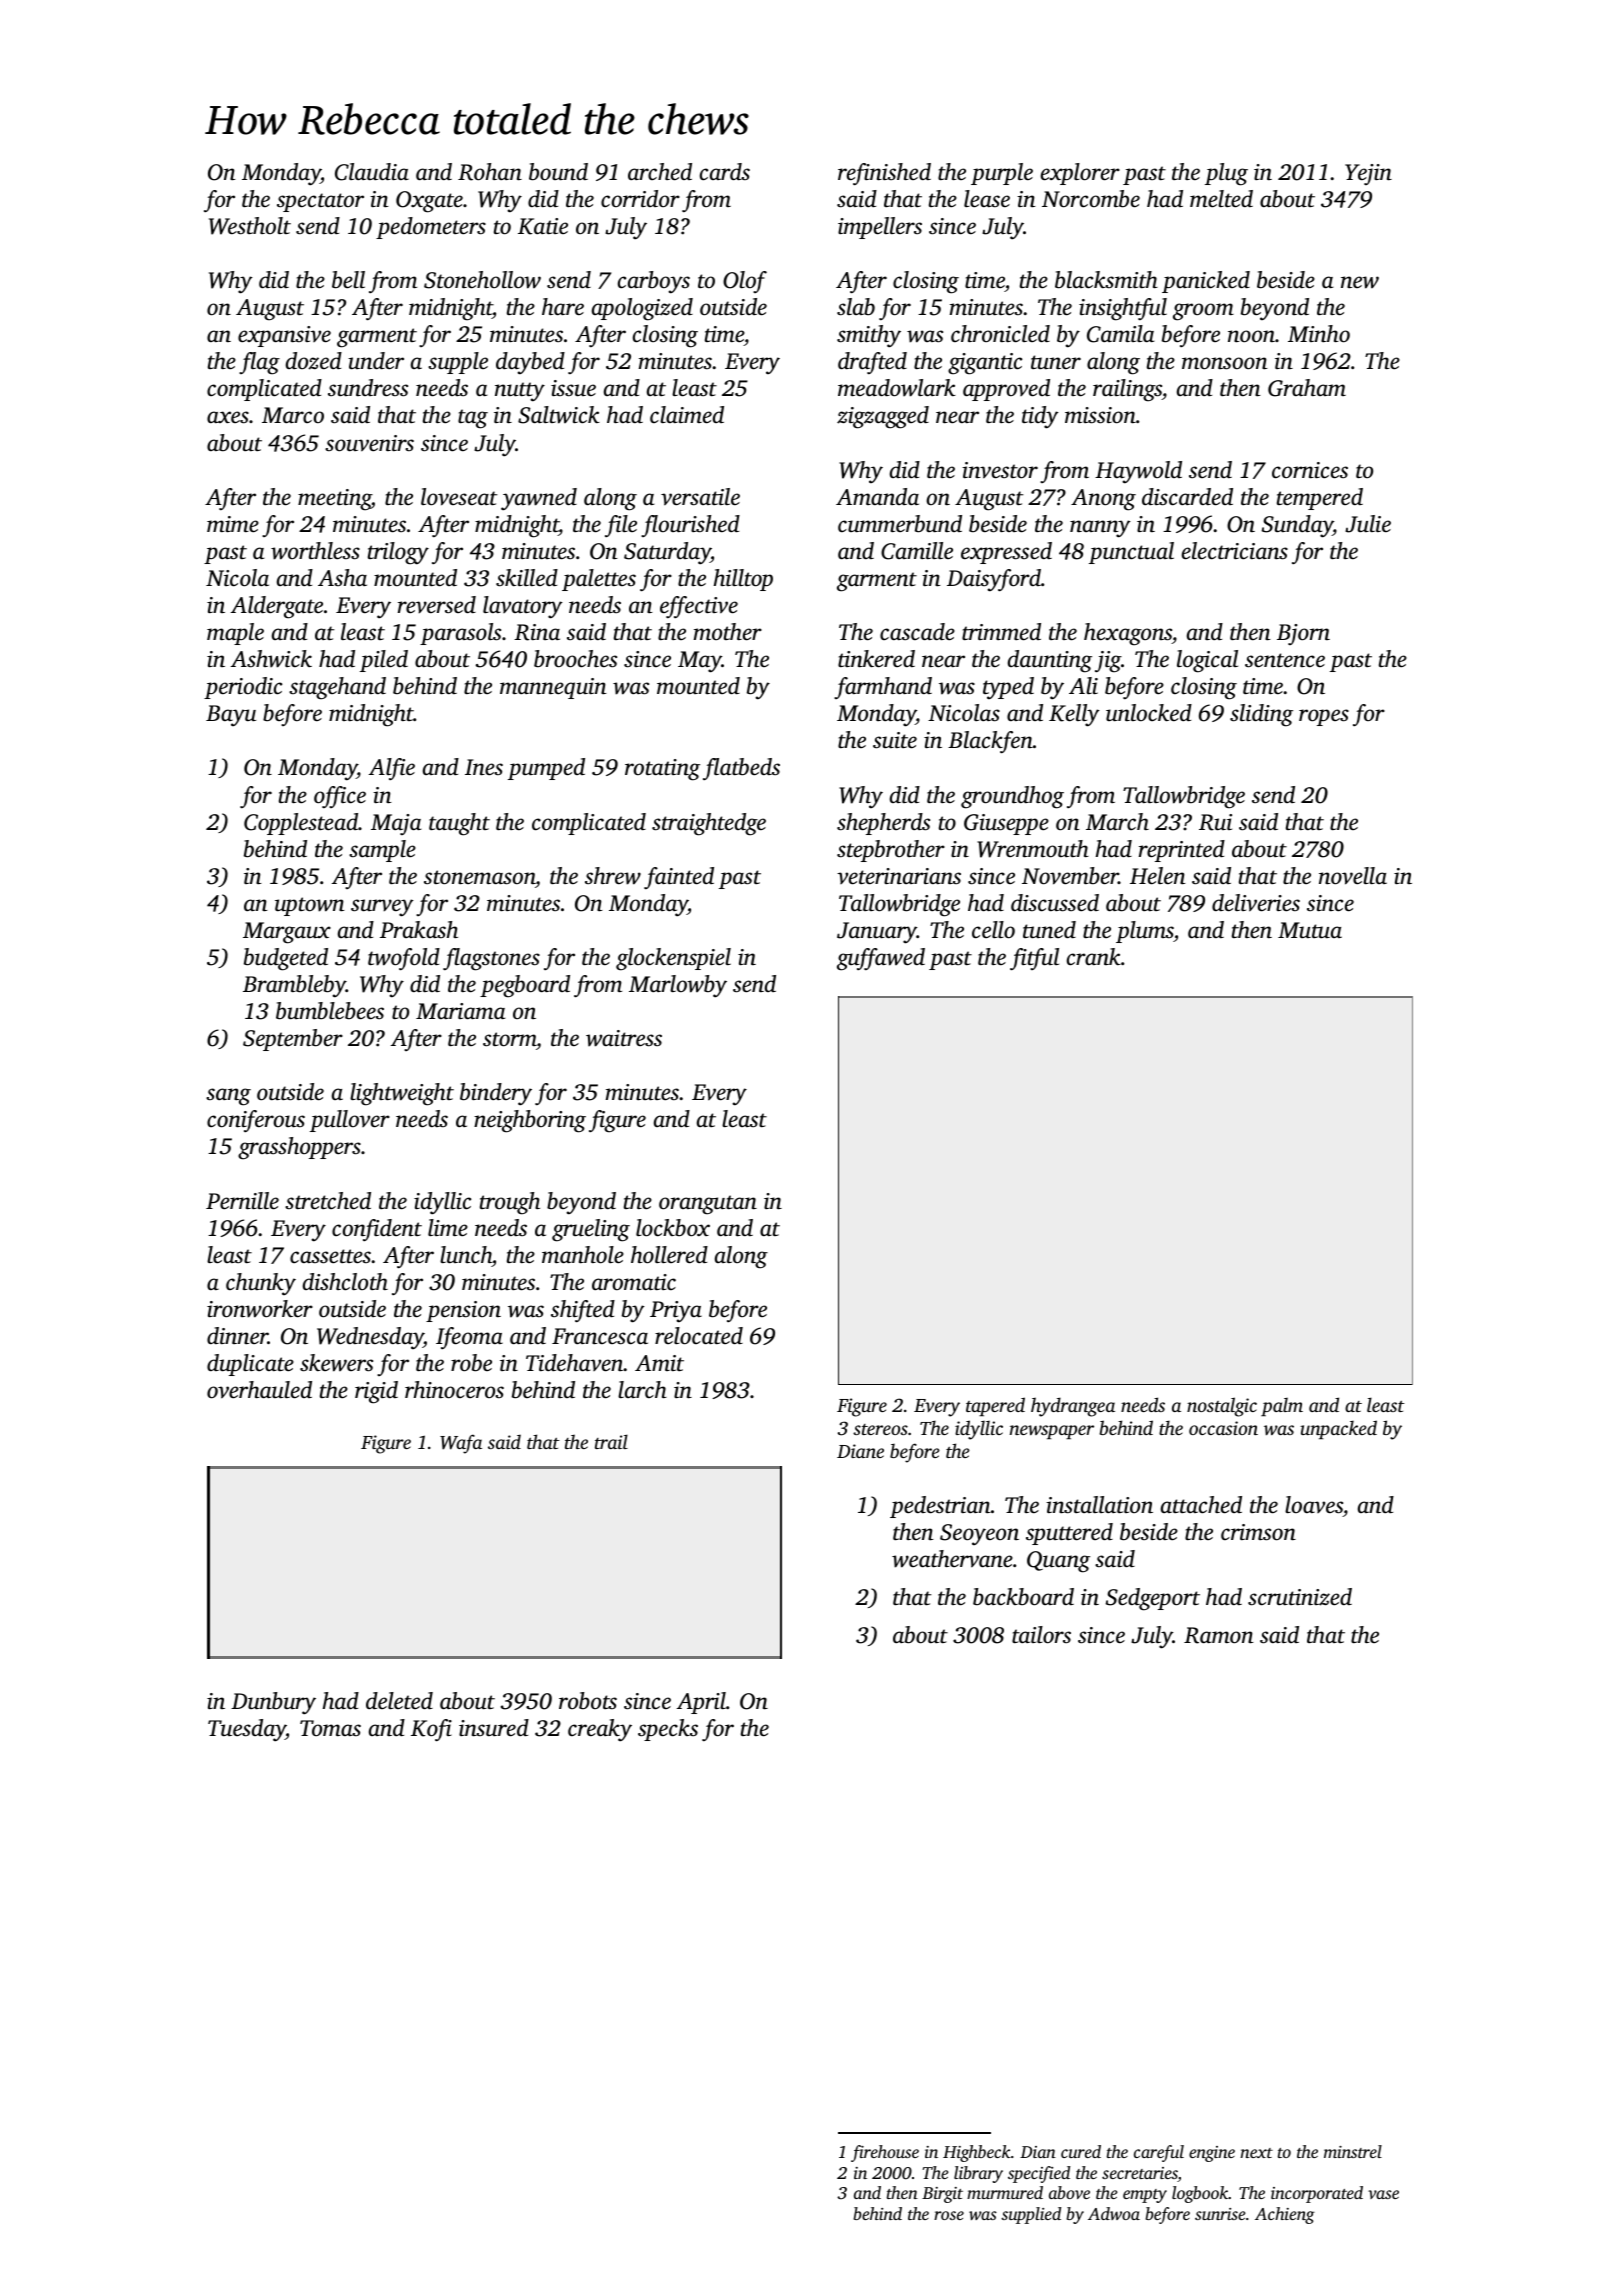 This screenshot has height=2292, width=1620. I want to click on Claudia, so click(372, 172).
